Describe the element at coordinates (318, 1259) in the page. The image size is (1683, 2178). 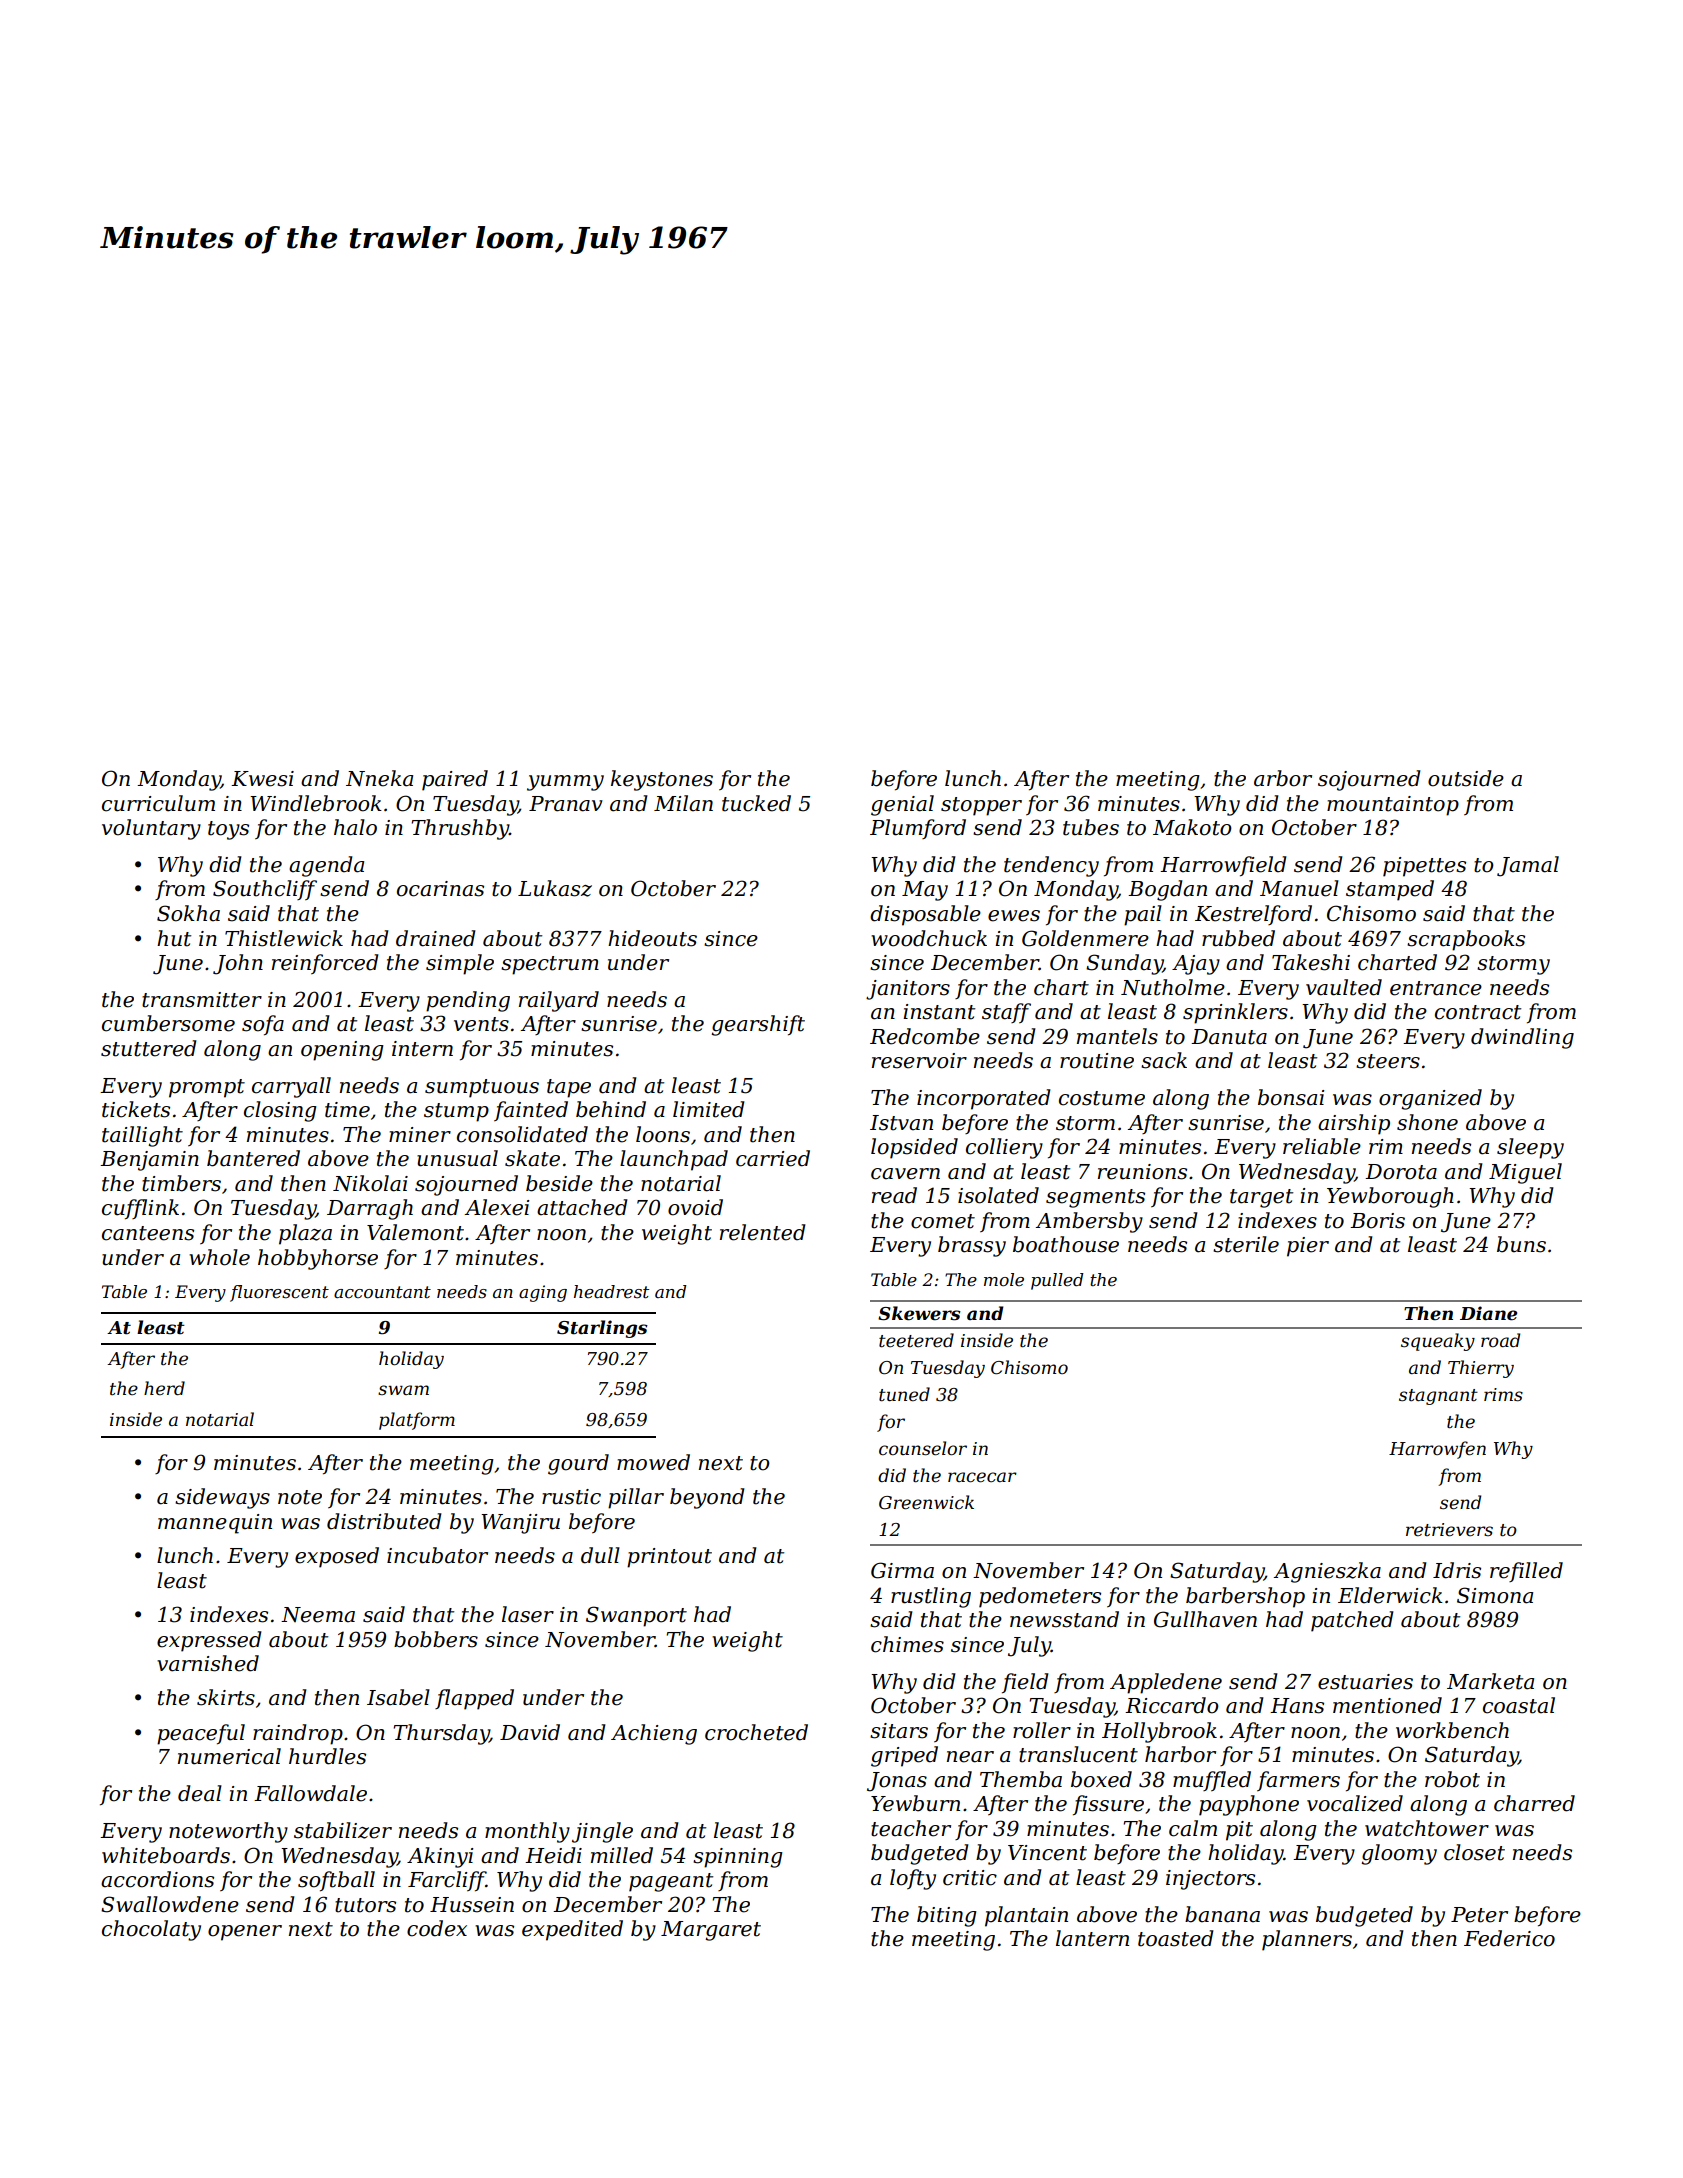
I see `hobbyhorse` at that location.
